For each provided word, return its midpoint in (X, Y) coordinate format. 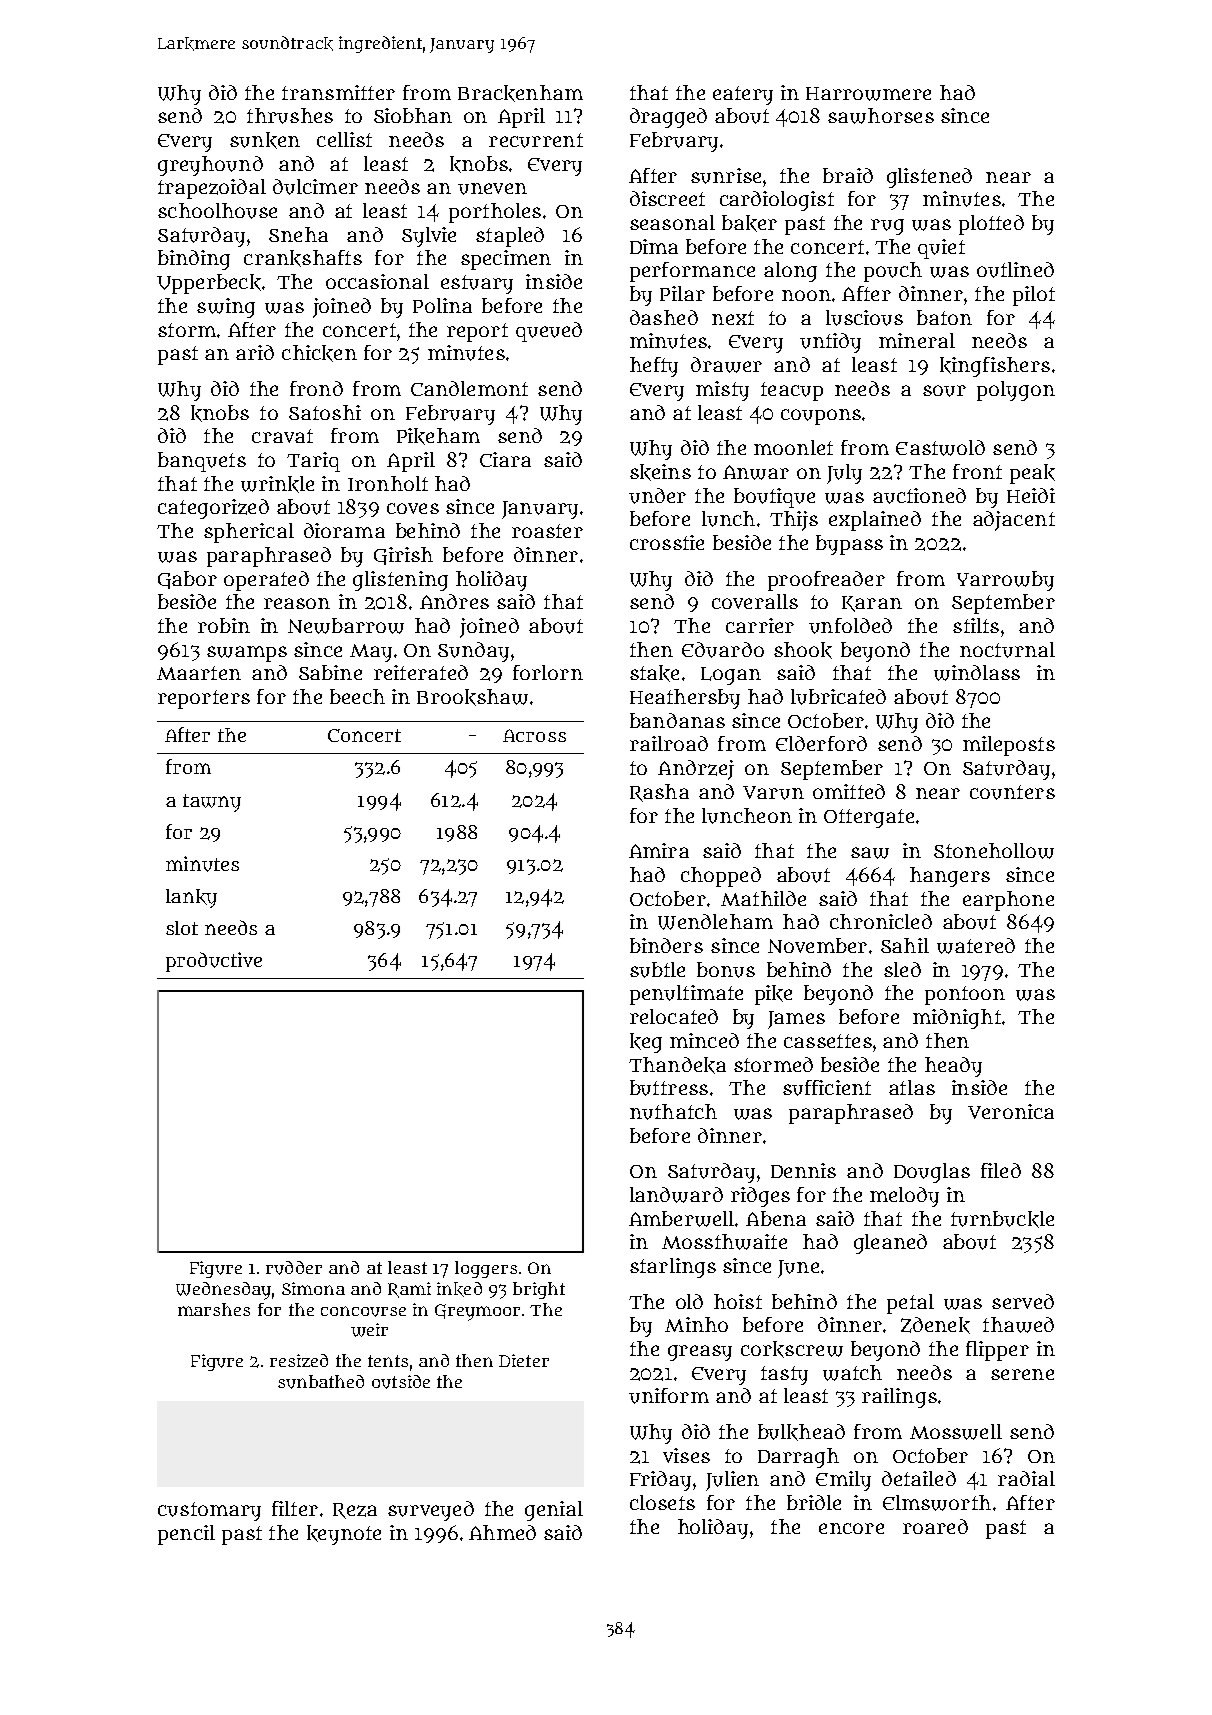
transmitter (338, 92)
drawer (726, 365)
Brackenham (520, 93)
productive (214, 962)
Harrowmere (868, 94)
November (817, 945)
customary (209, 1511)
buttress (669, 1088)
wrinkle (277, 484)
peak (1032, 474)
